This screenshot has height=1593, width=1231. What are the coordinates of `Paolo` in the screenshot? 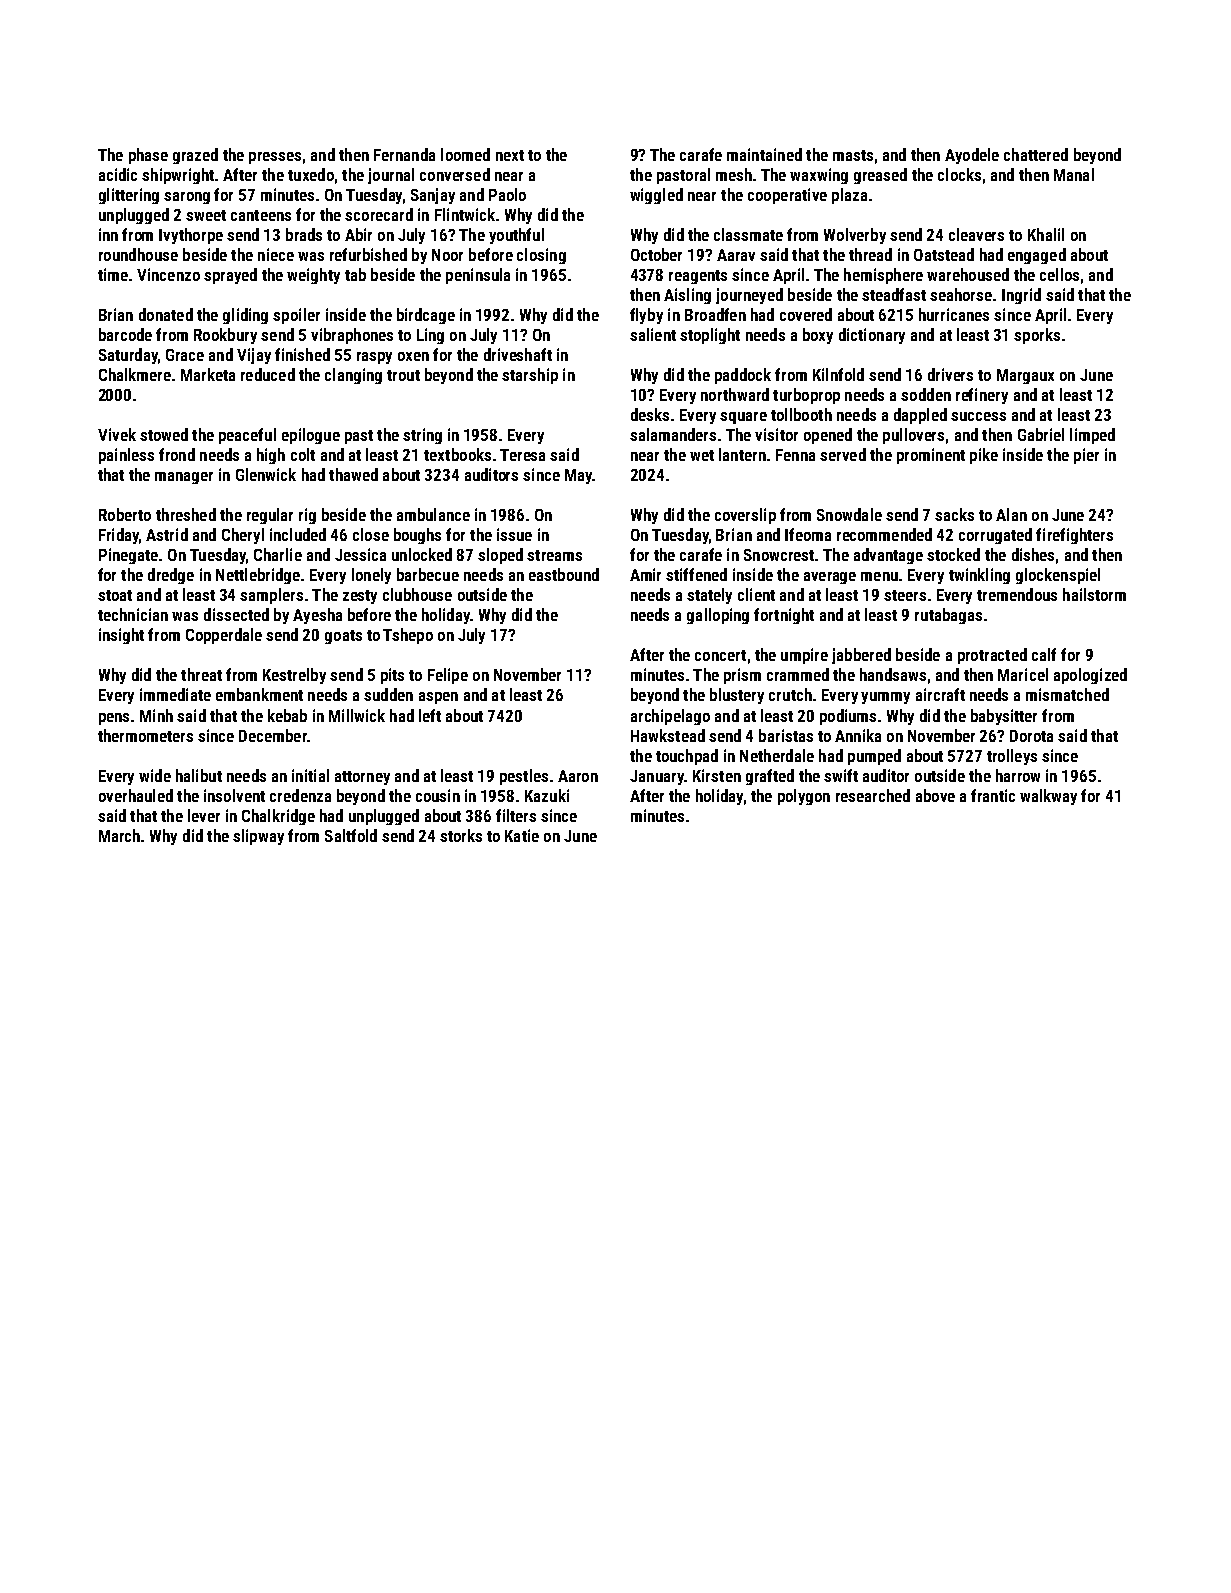 It's located at (507, 194).
